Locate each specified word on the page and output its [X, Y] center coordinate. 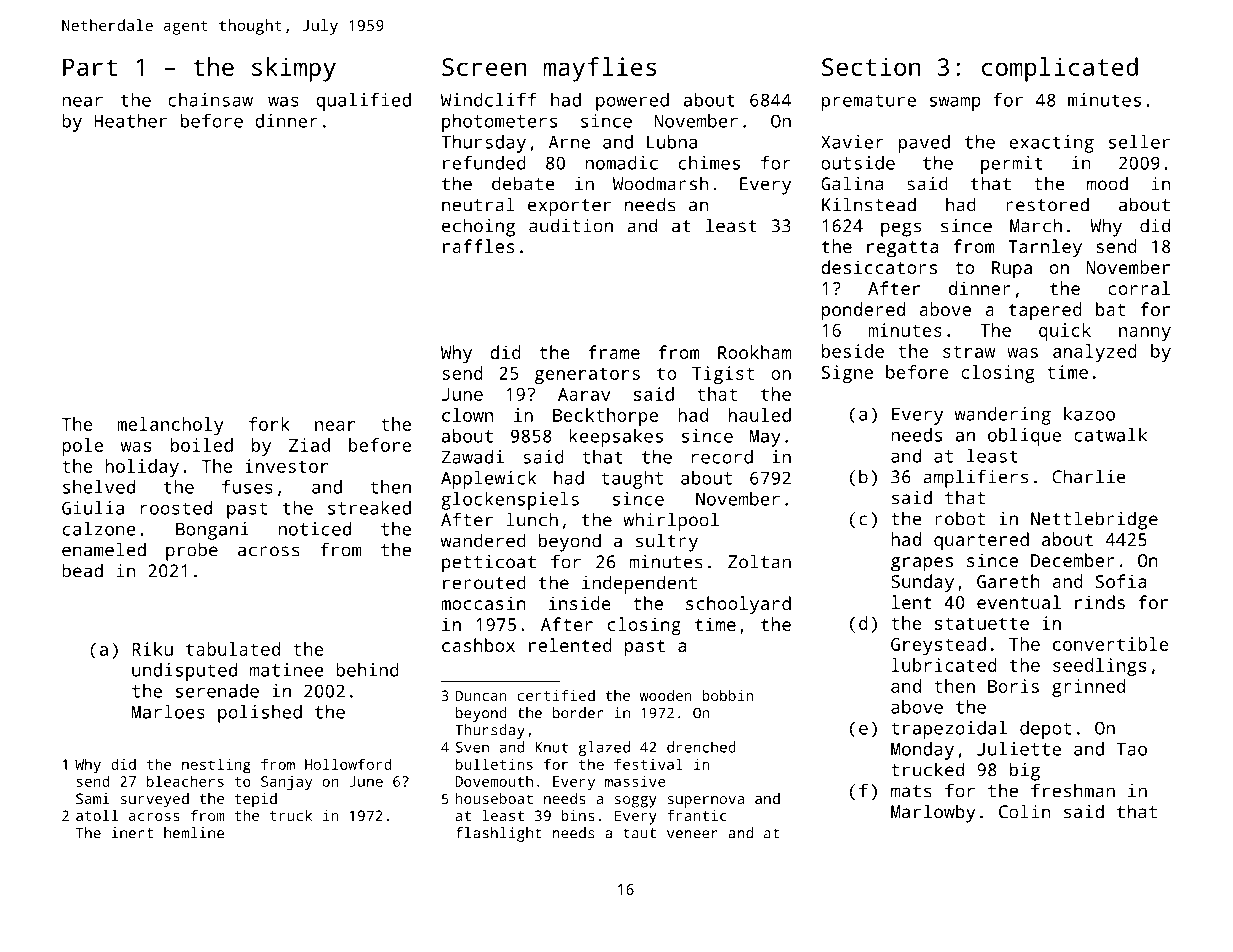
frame [614, 352]
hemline [194, 833]
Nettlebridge [1094, 520]
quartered [981, 541]
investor [286, 466]
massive [635, 781]
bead [82, 570]
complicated [1060, 69]
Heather [130, 121]
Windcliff [489, 100]
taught [632, 480]
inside [580, 603]
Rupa [1012, 270]
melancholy [170, 426]
